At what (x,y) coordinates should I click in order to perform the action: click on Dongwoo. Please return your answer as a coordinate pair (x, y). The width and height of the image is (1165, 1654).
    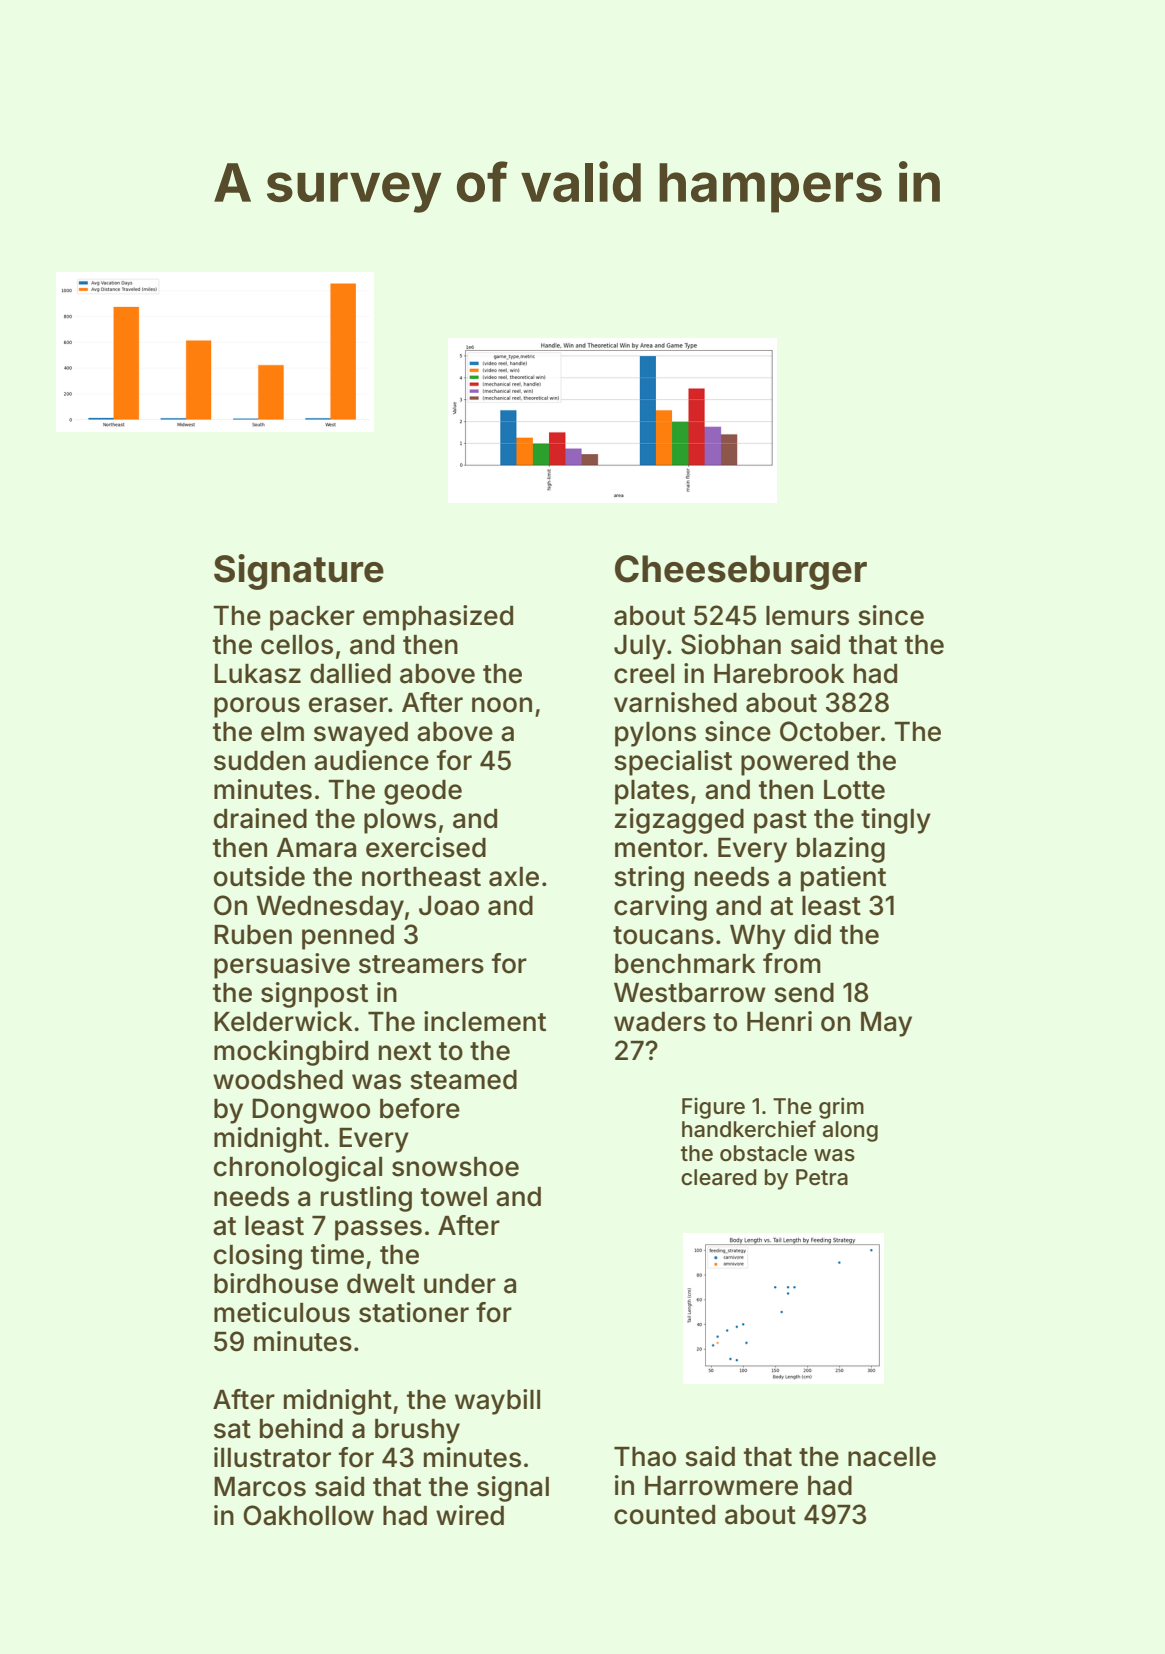
    Looking at the image, I should click on (311, 1111).
